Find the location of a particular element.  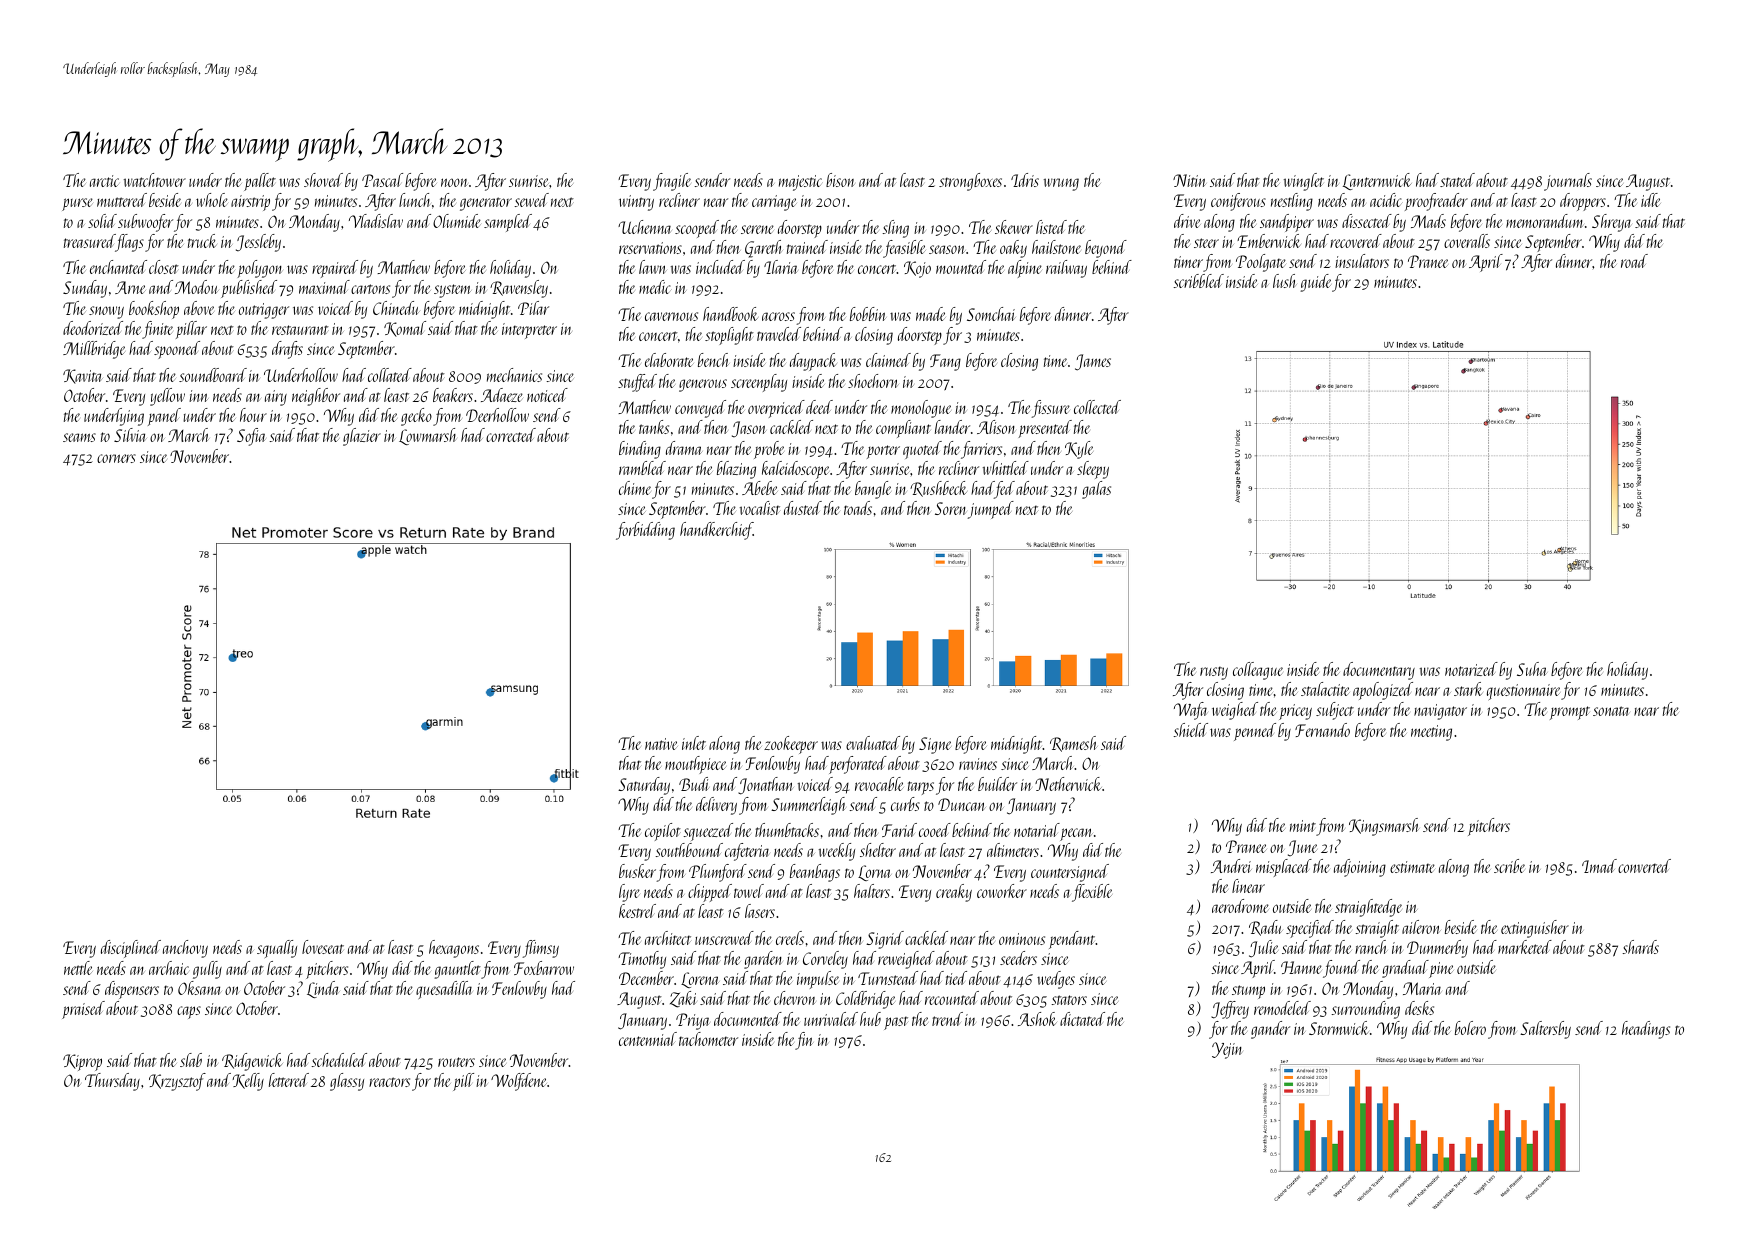

found is located at coordinates (1341, 969).
